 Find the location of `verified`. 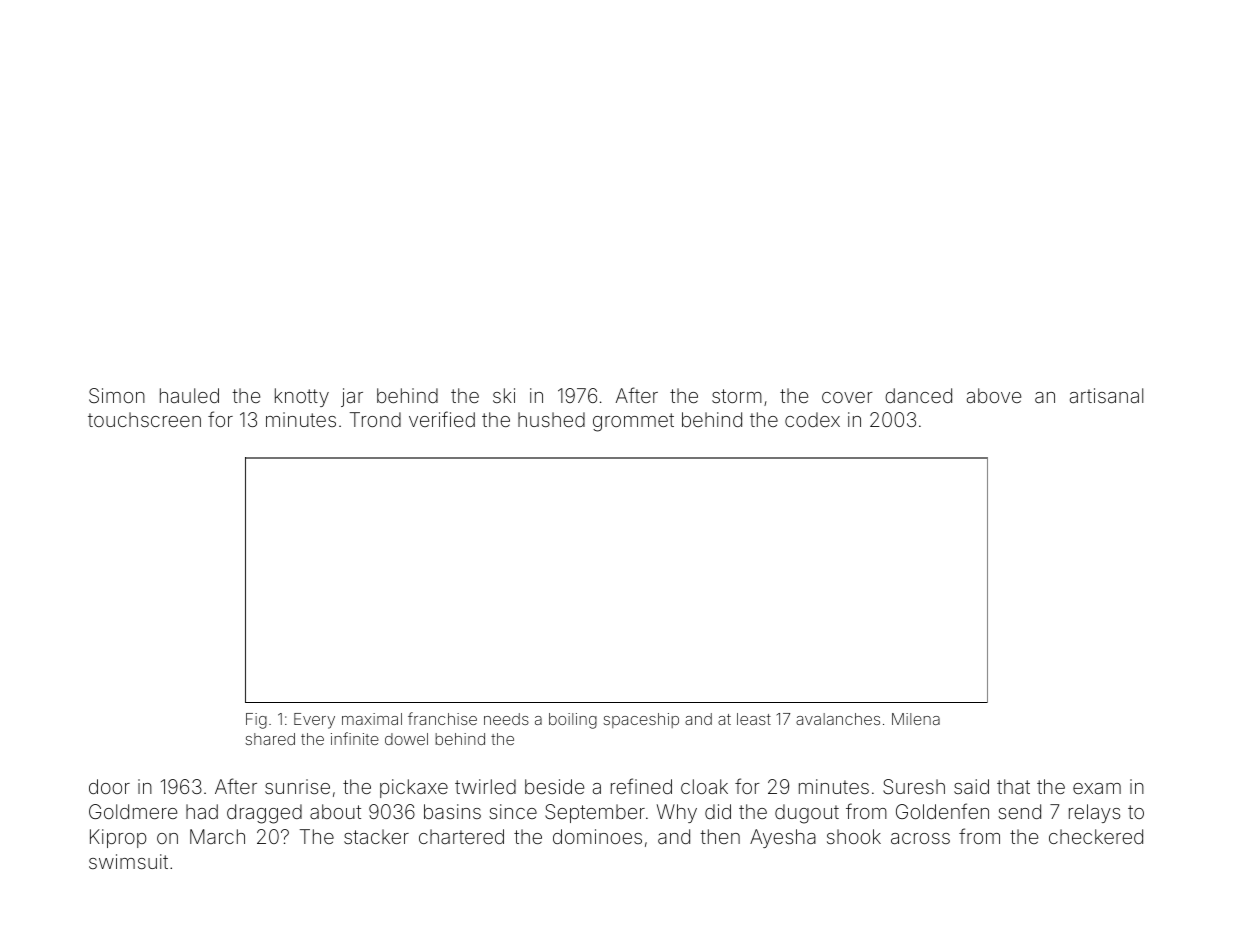

verified is located at coordinates (442, 419).
